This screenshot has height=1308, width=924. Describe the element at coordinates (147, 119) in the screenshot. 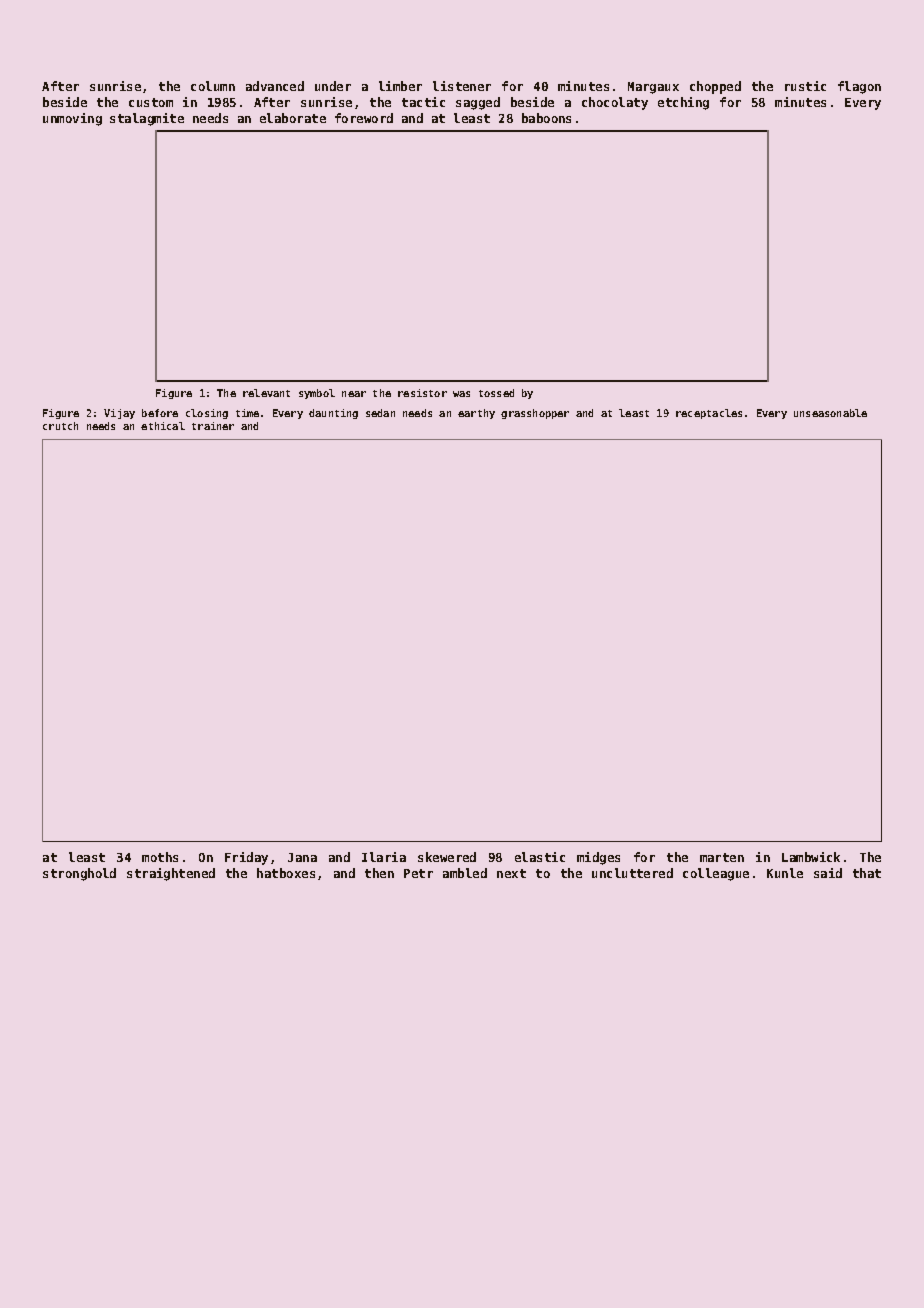

I see `stalagmite` at that location.
